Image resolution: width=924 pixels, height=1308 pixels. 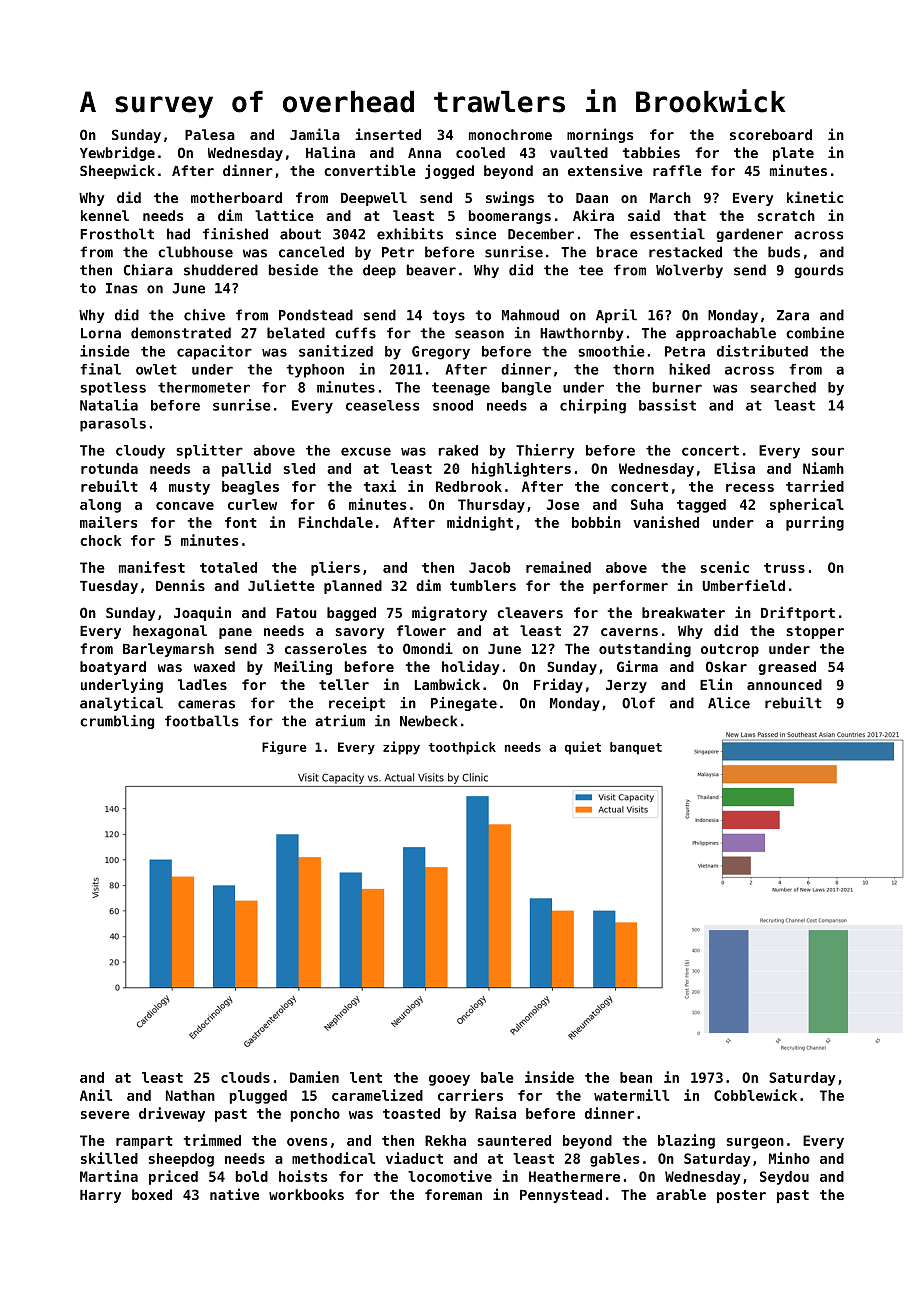 What do you see at coordinates (210, 134) in the document?
I see `Palesa` at bounding box center [210, 134].
